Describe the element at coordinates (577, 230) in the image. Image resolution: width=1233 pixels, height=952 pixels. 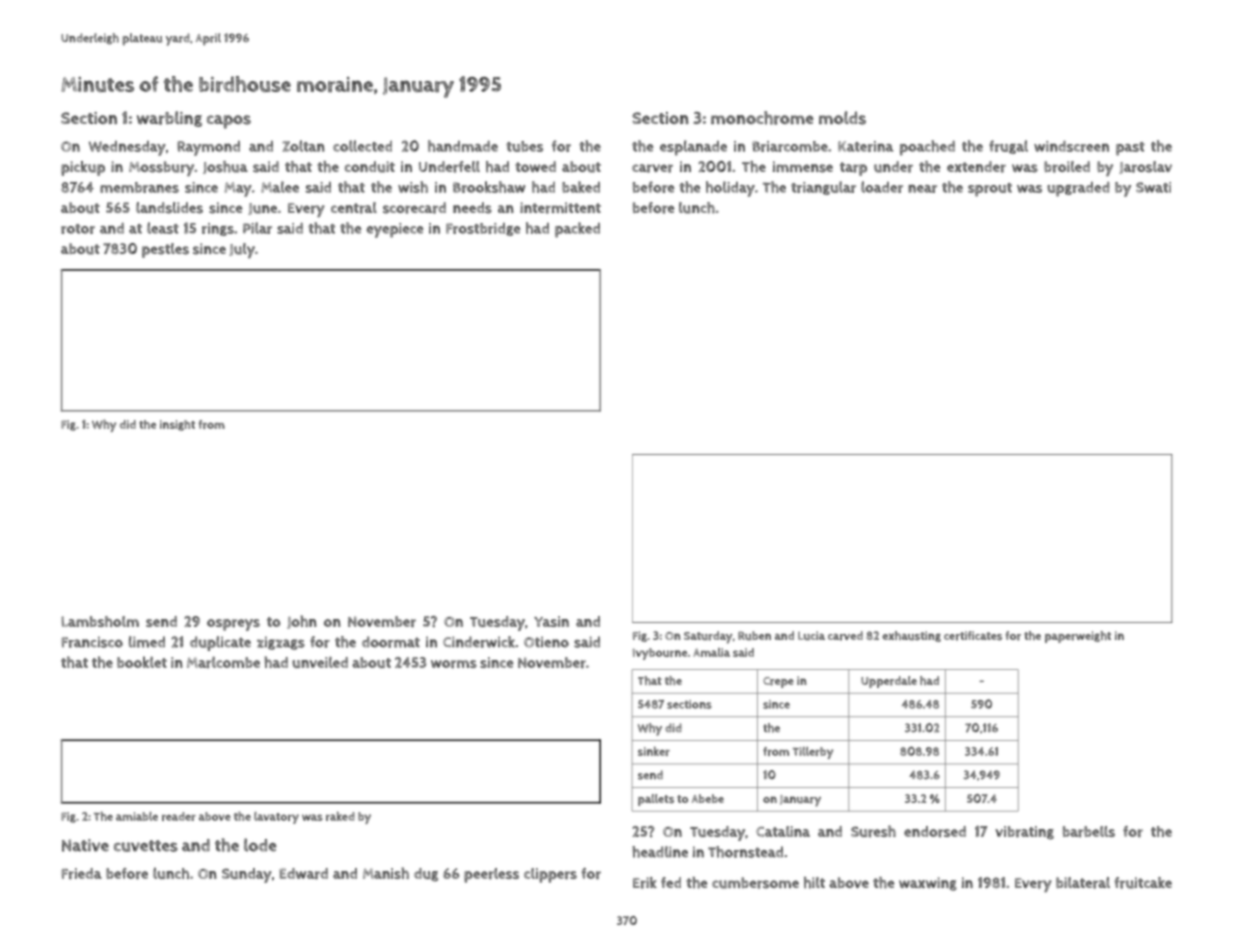
I see `packed` at that location.
